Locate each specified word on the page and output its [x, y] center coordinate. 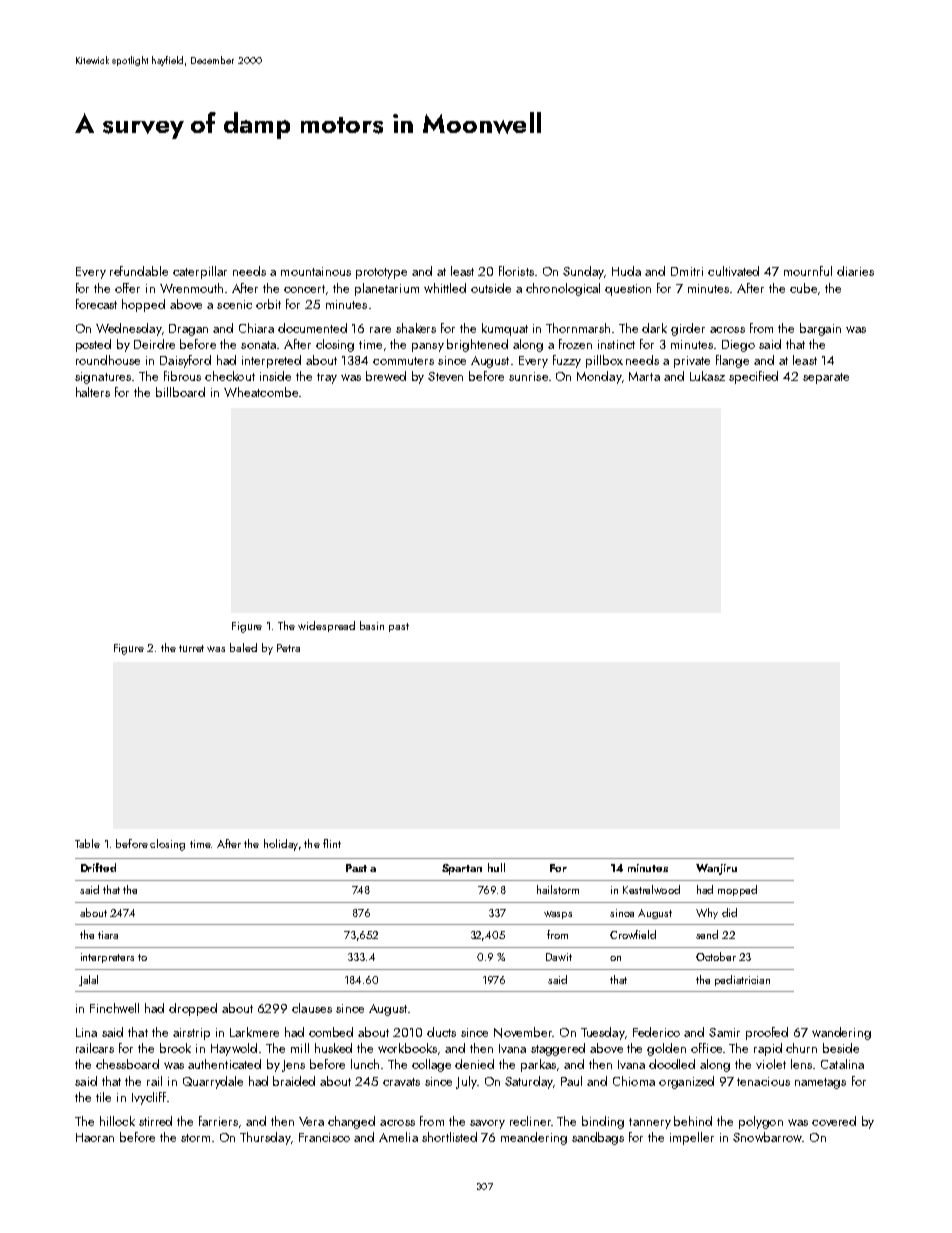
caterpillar [200, 272]
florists [516, 271]
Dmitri [687, 271]
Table [87, 843]
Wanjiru [716, 869]
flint [332, 843]
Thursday [265, 1138]
